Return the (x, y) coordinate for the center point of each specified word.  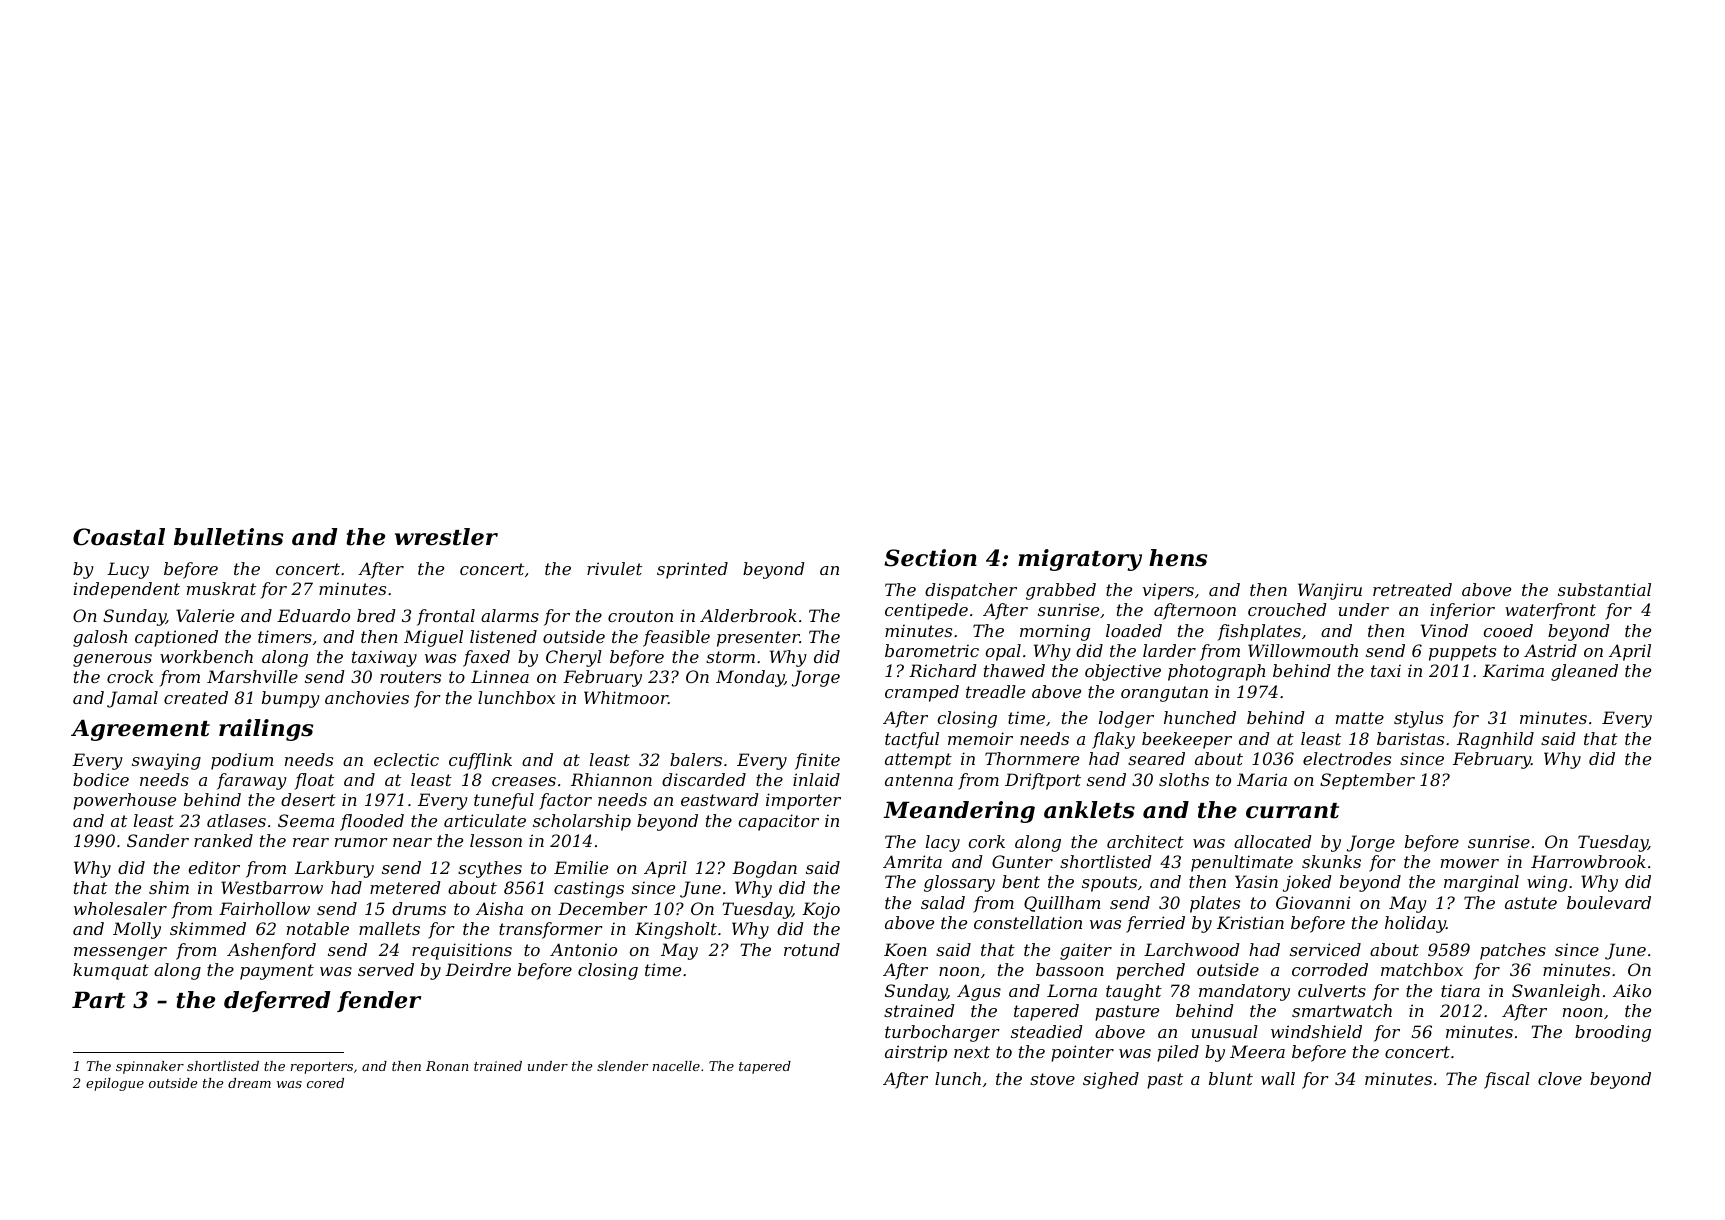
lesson (496, 840)
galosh (100, 638)
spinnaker (150, 1067)
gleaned (1584, 672)
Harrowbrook (1588, 861)
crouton (640, 616)
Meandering (959, 812)
